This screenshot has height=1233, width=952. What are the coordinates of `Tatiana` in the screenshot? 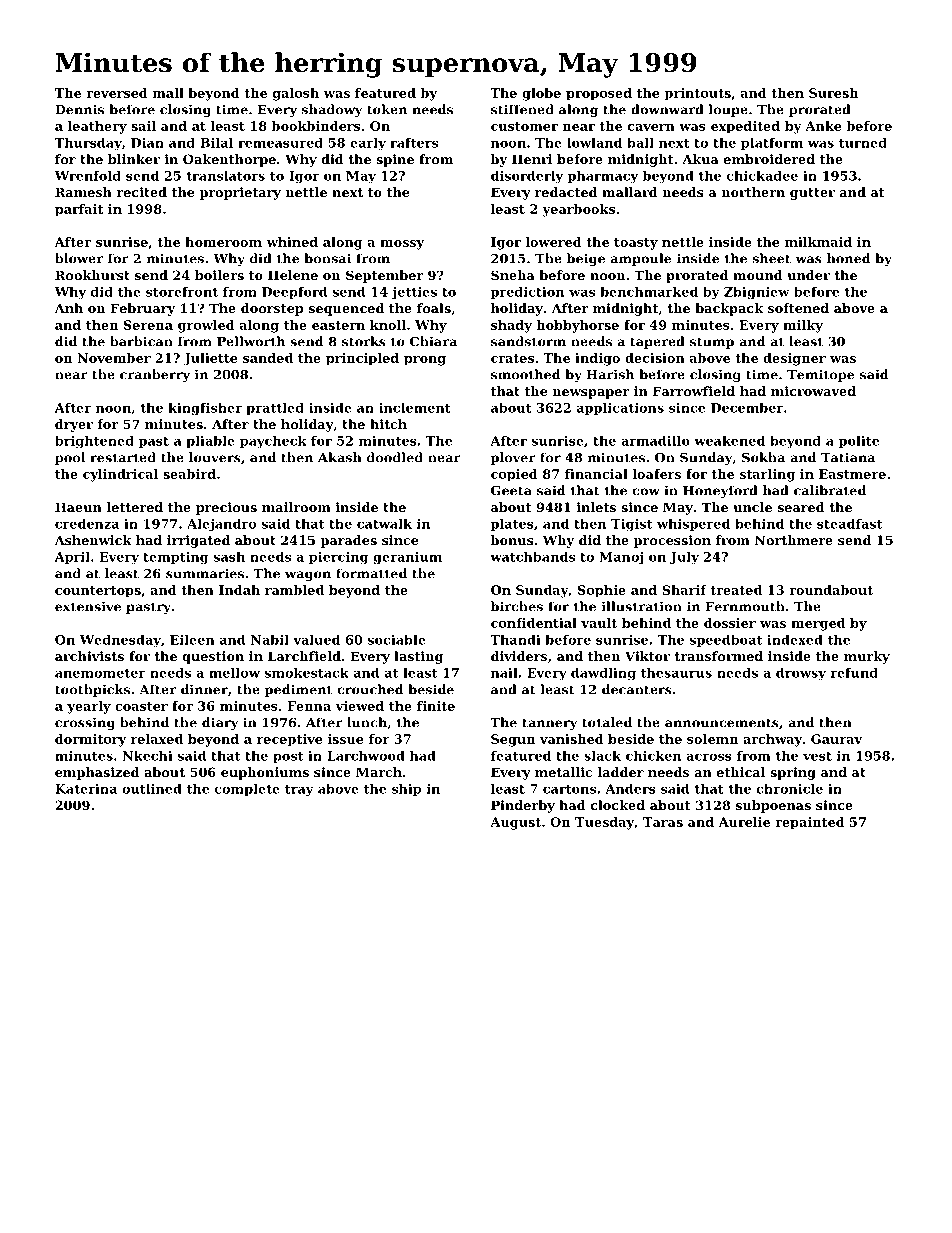 It's located at (848, 457).
